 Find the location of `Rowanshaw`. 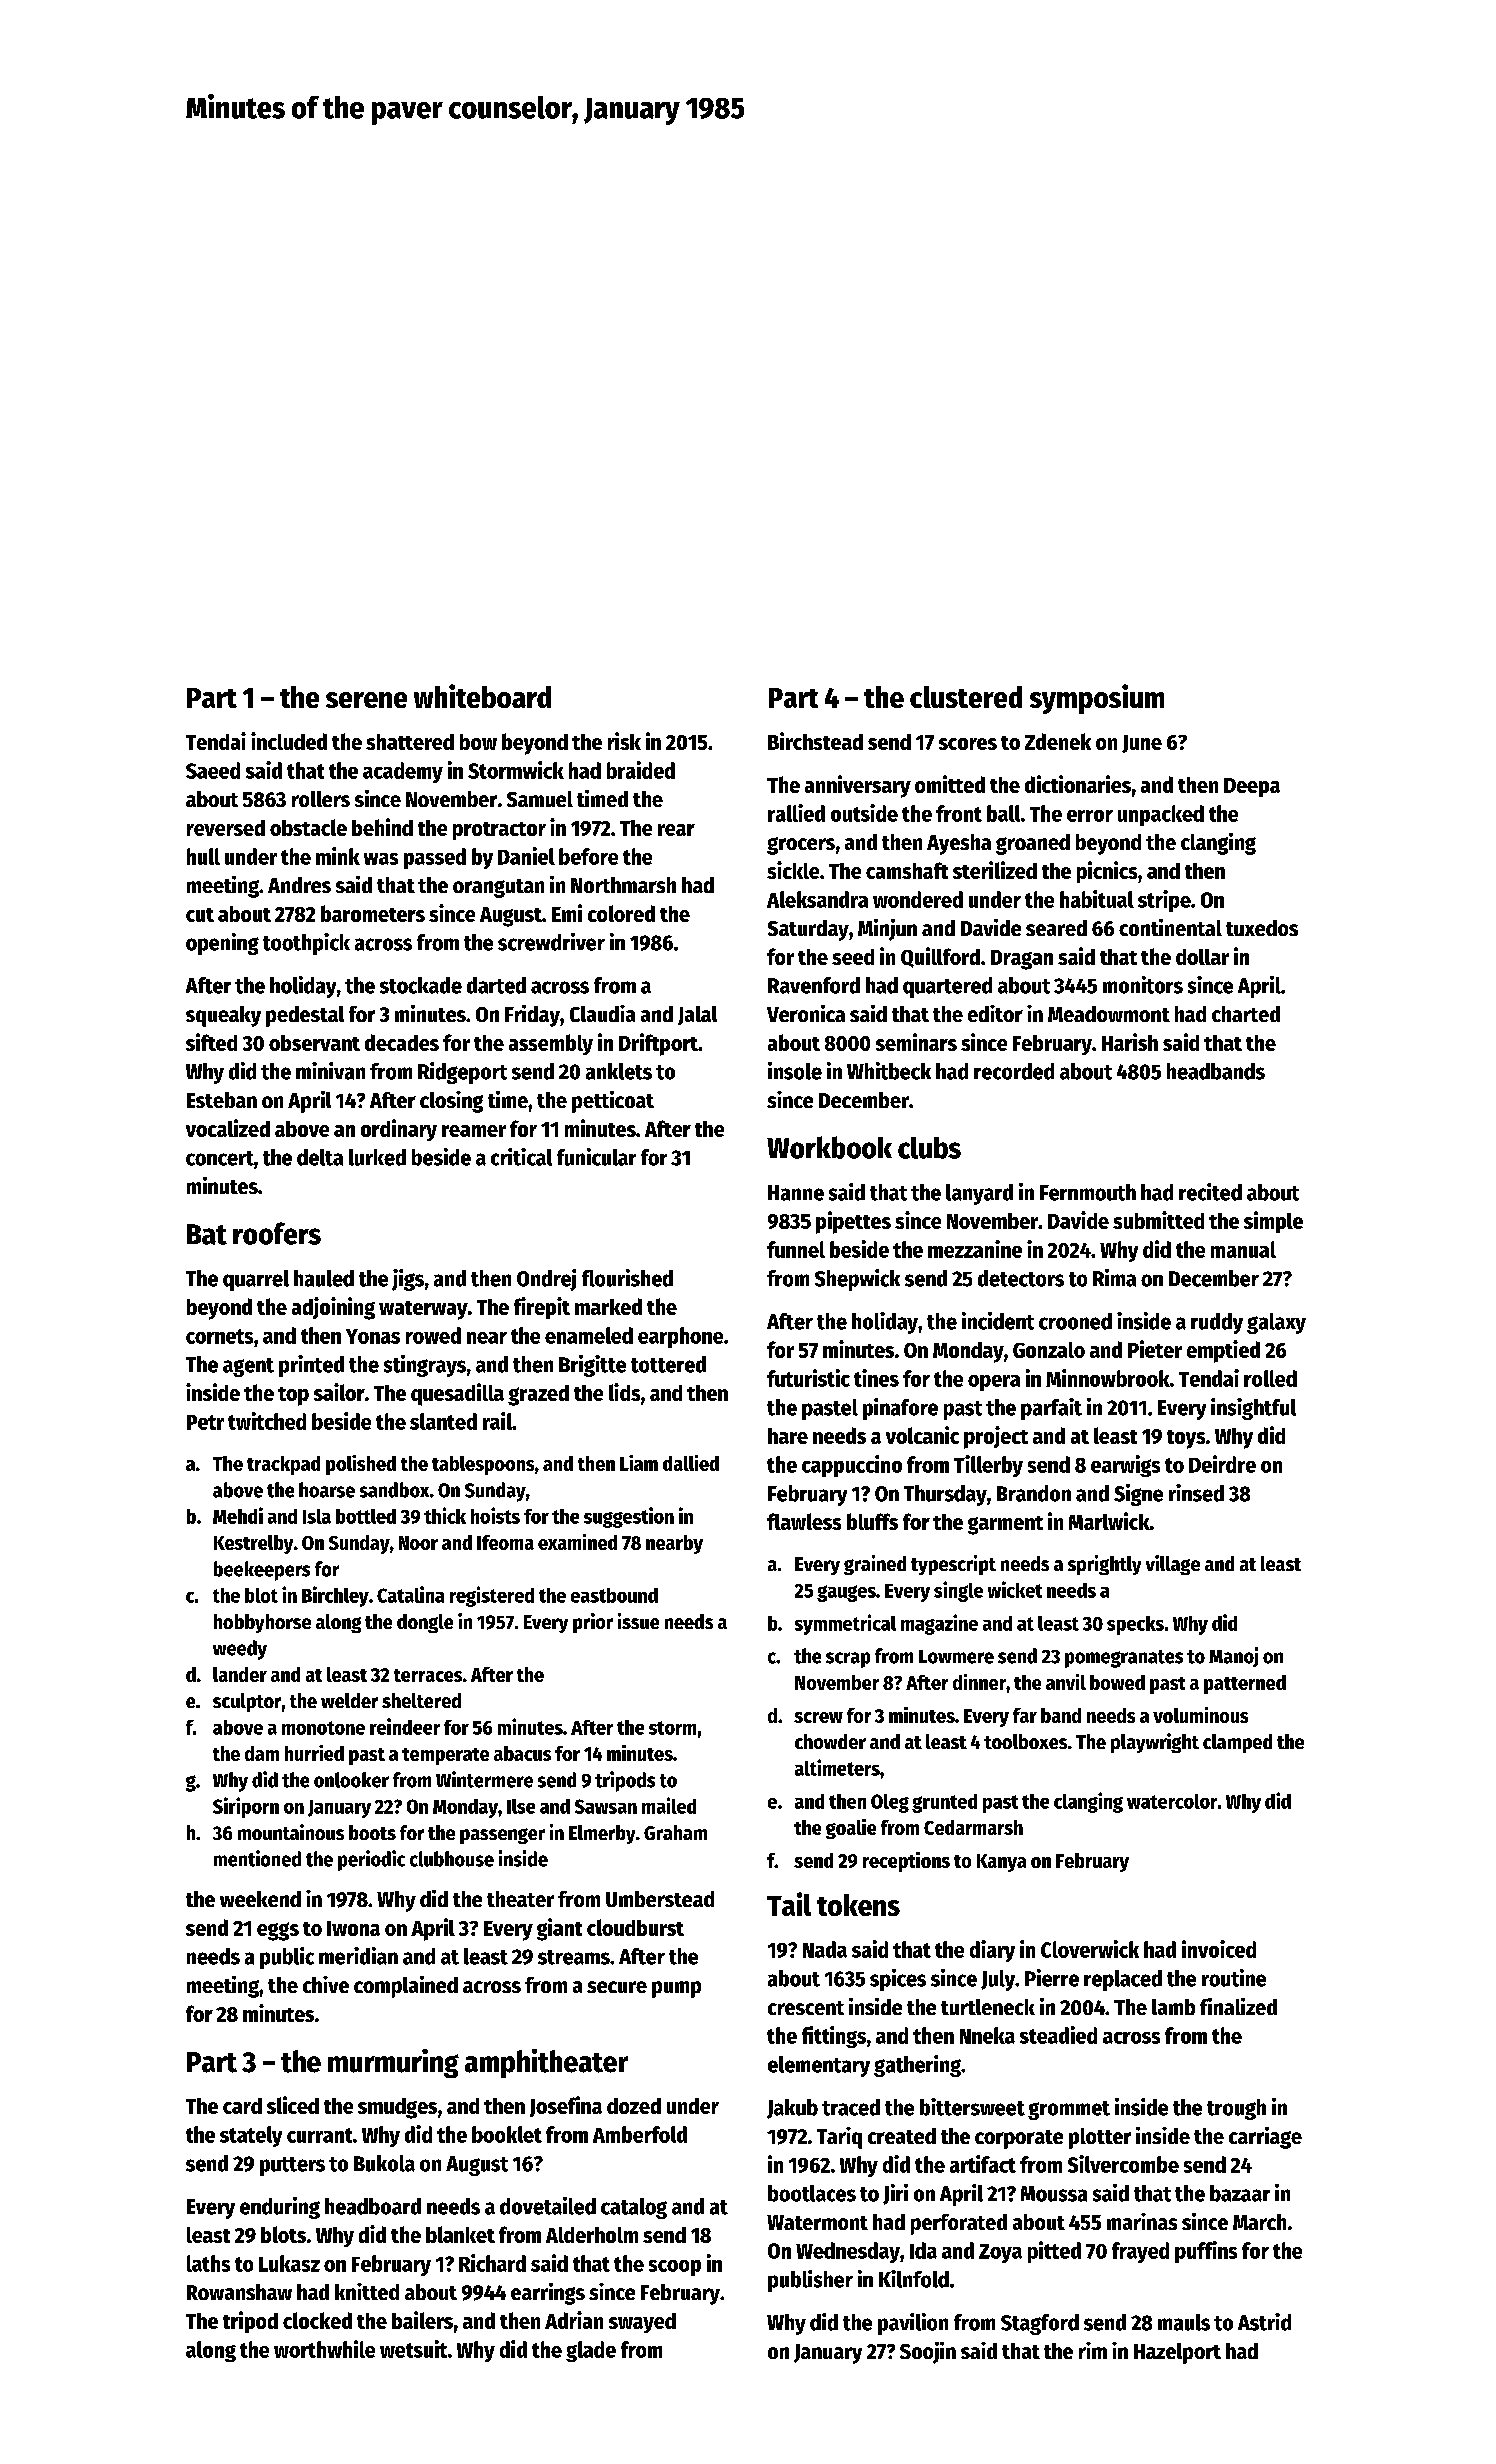

Rowanshaw is located at coordinates (239, 2292).
